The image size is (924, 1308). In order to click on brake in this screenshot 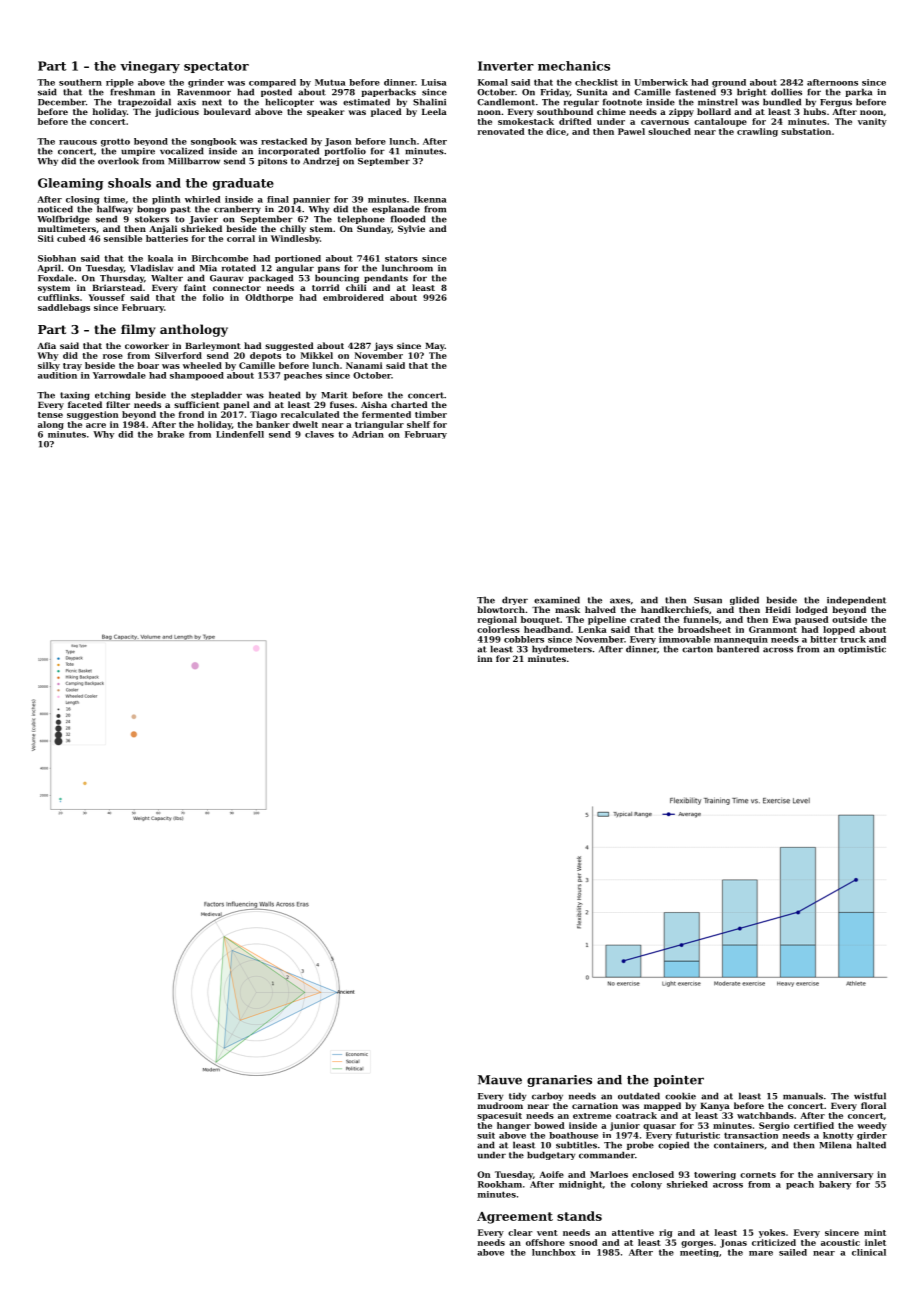, I will do `click(170, 434)`.
